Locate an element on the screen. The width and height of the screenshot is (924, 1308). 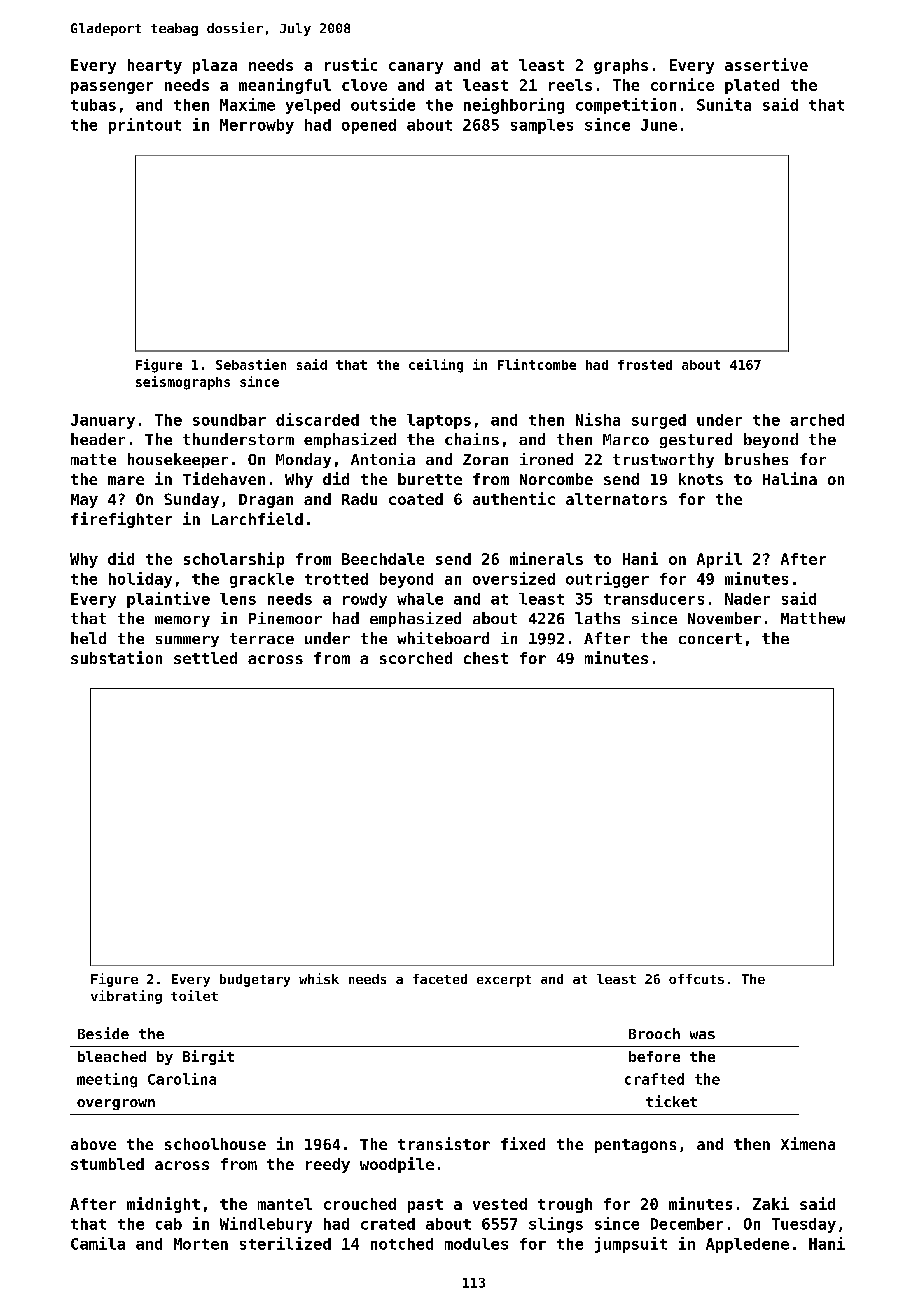
samples is located at coordinates (542, 126).
